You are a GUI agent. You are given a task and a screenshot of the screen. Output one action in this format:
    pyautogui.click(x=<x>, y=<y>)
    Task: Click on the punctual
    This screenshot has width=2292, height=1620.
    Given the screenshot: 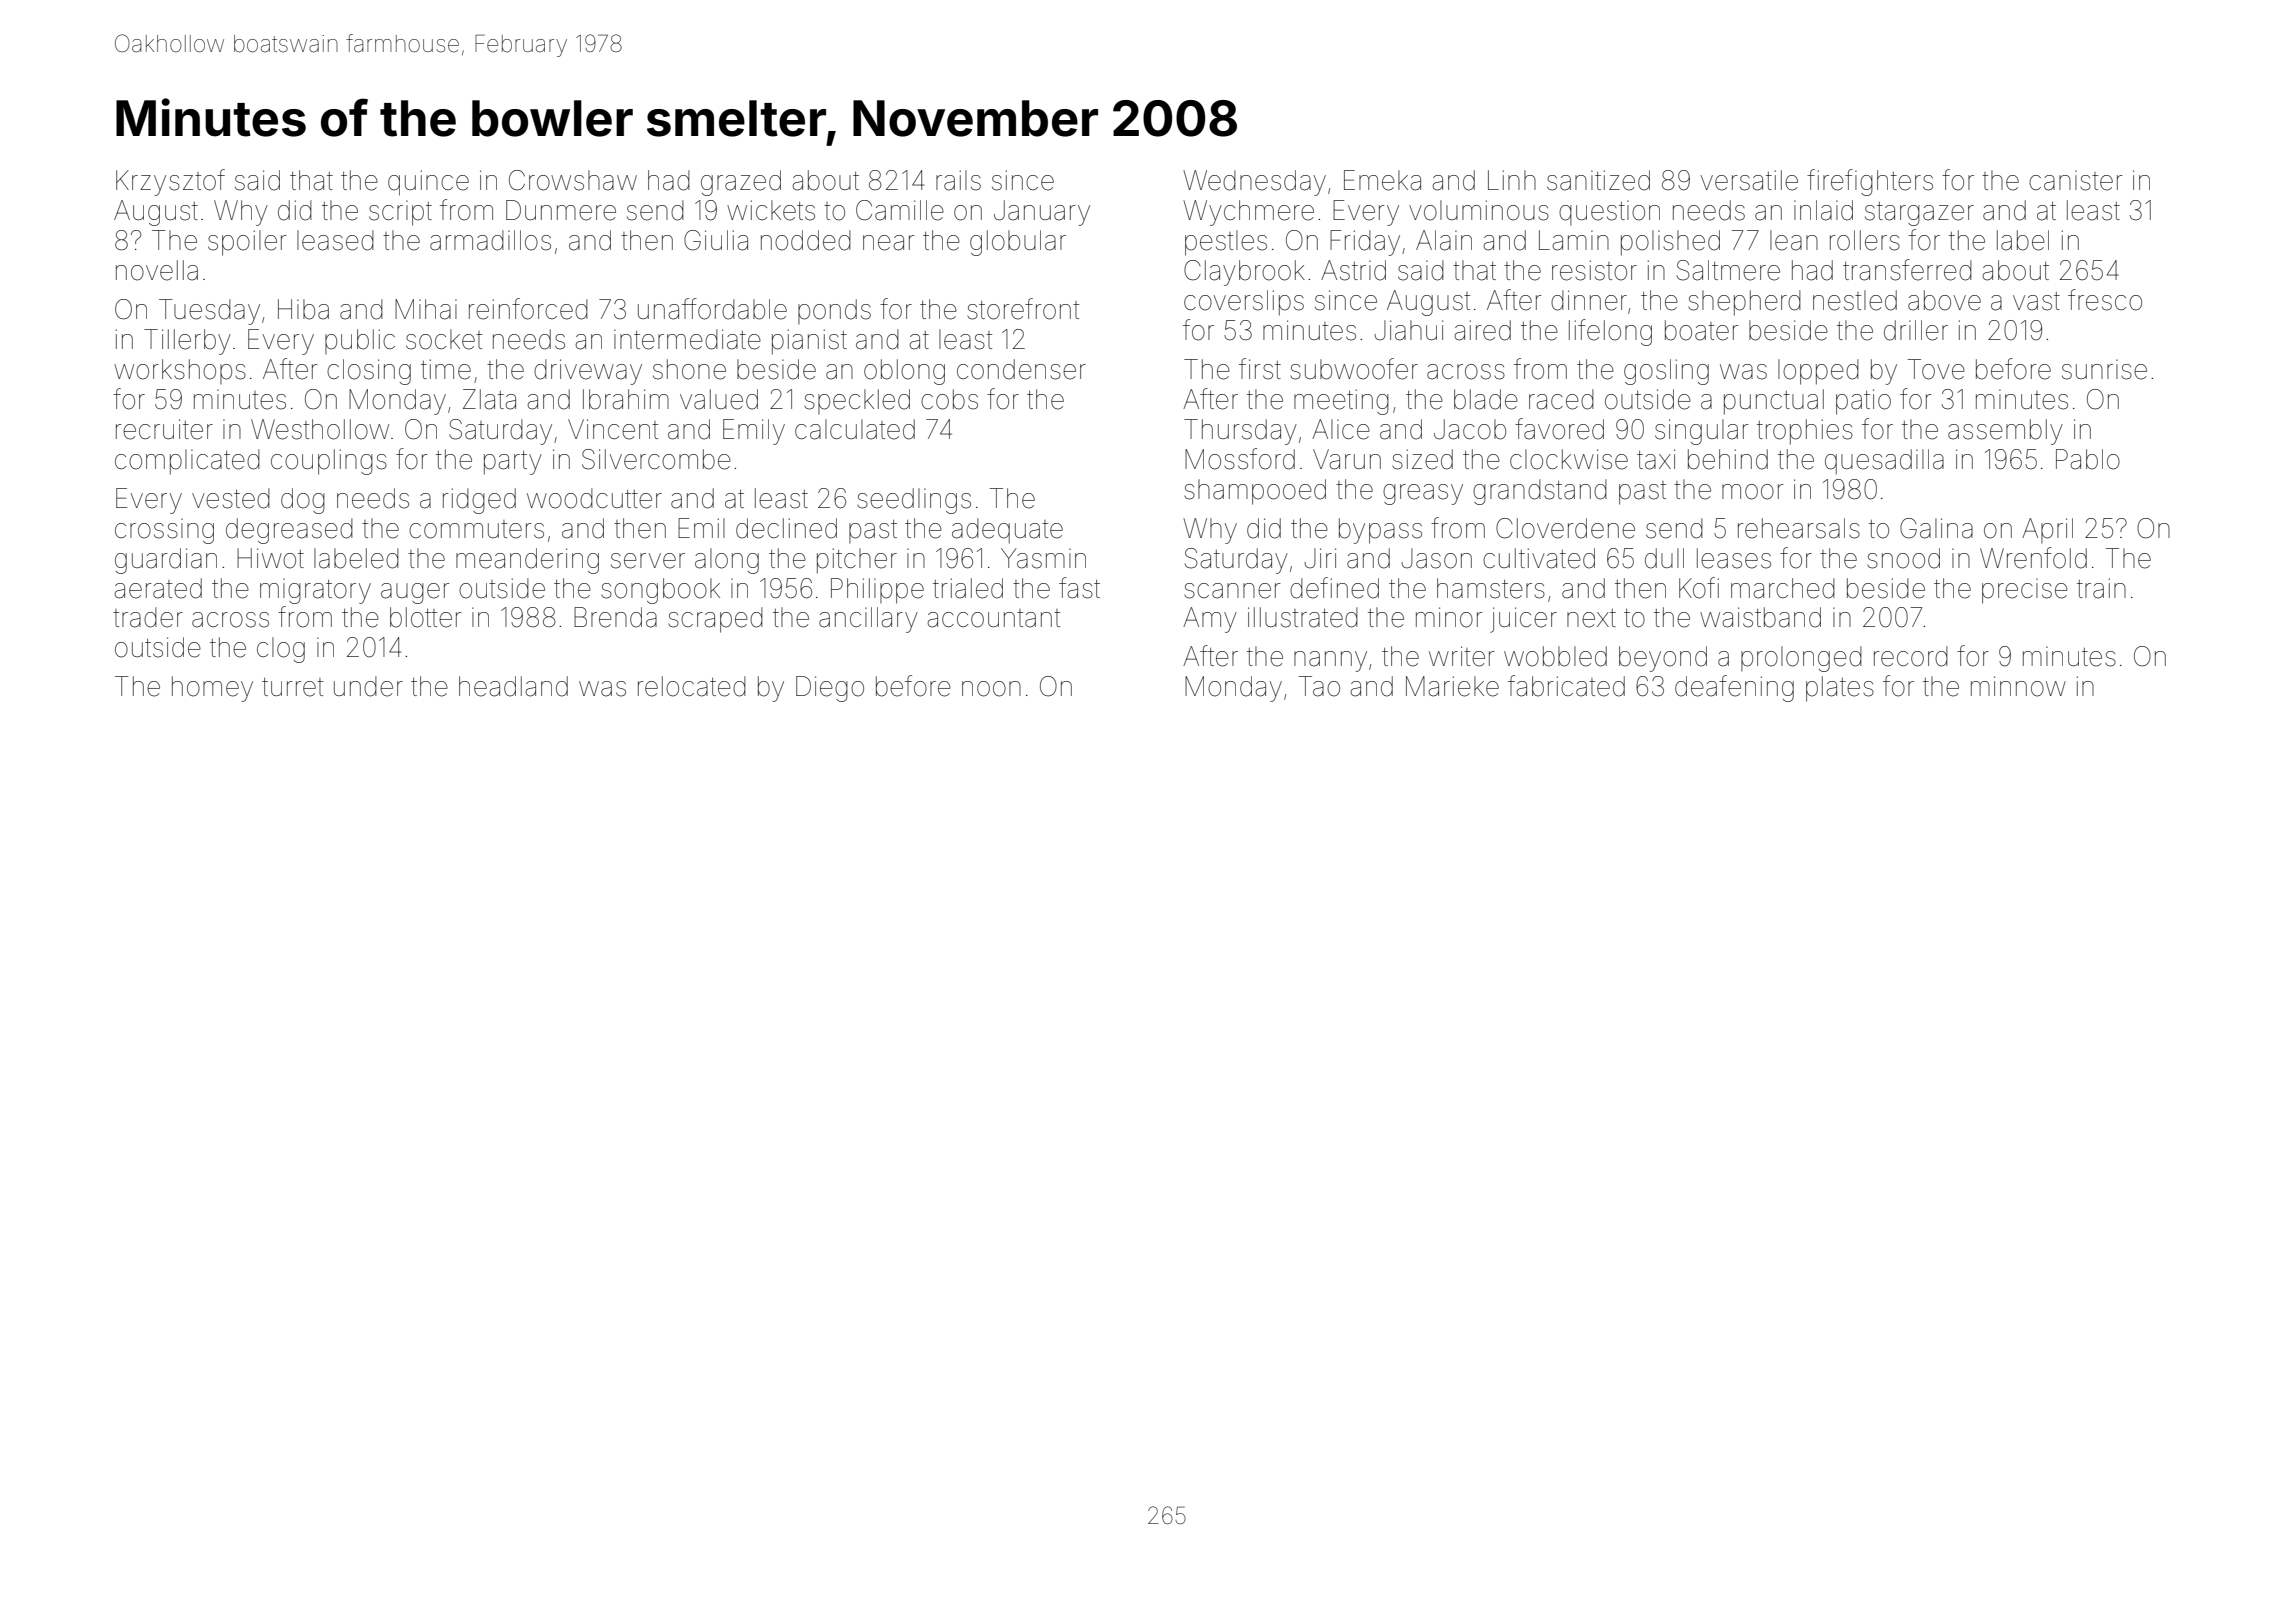 What is the action you would take?
    pyautogui.click(x=1774, y=402)
